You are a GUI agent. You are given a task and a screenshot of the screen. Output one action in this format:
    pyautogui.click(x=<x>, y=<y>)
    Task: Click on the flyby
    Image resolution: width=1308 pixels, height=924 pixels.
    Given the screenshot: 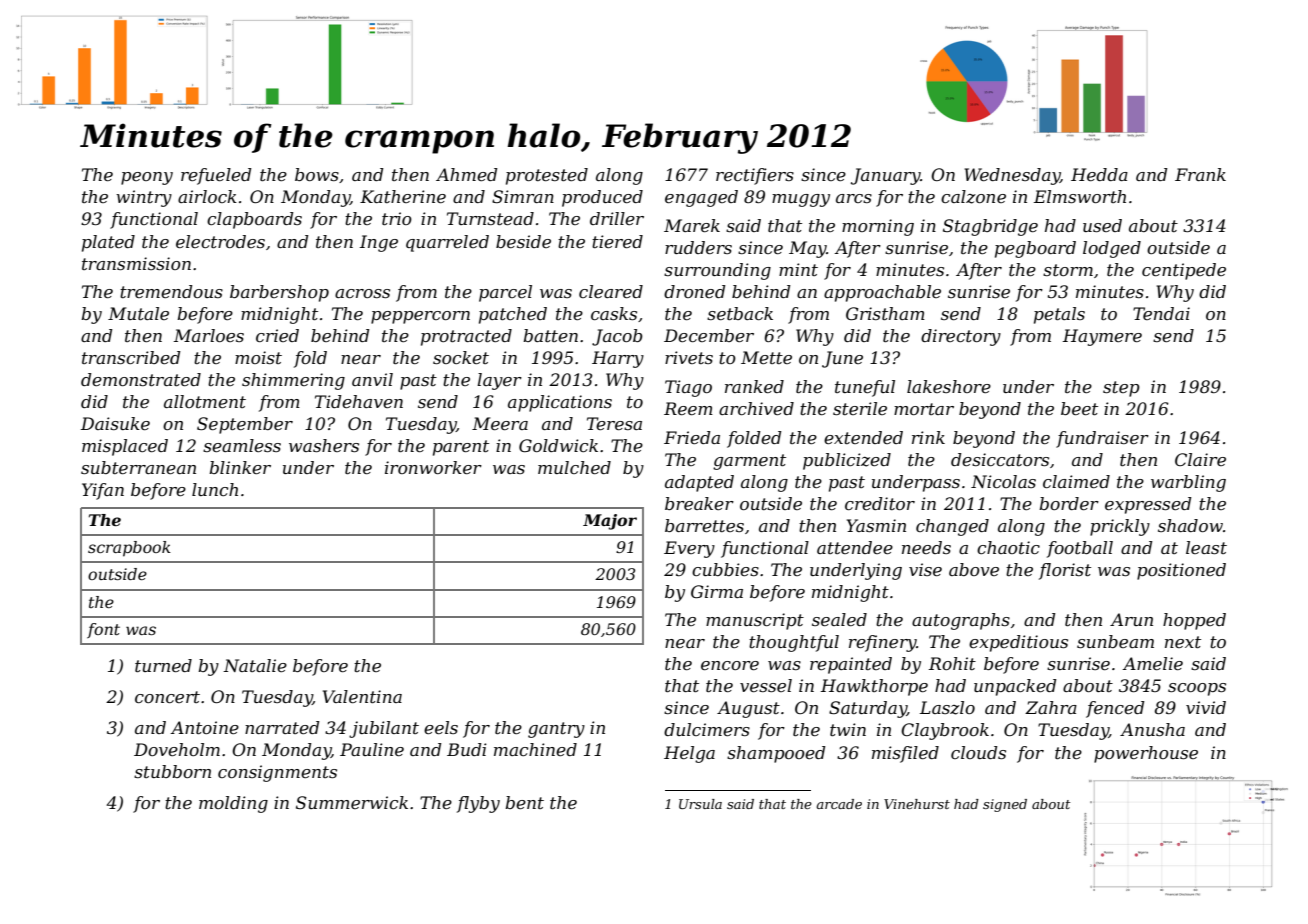 What is the action you would take?
    pyautogui.click(x=478, y=804)
